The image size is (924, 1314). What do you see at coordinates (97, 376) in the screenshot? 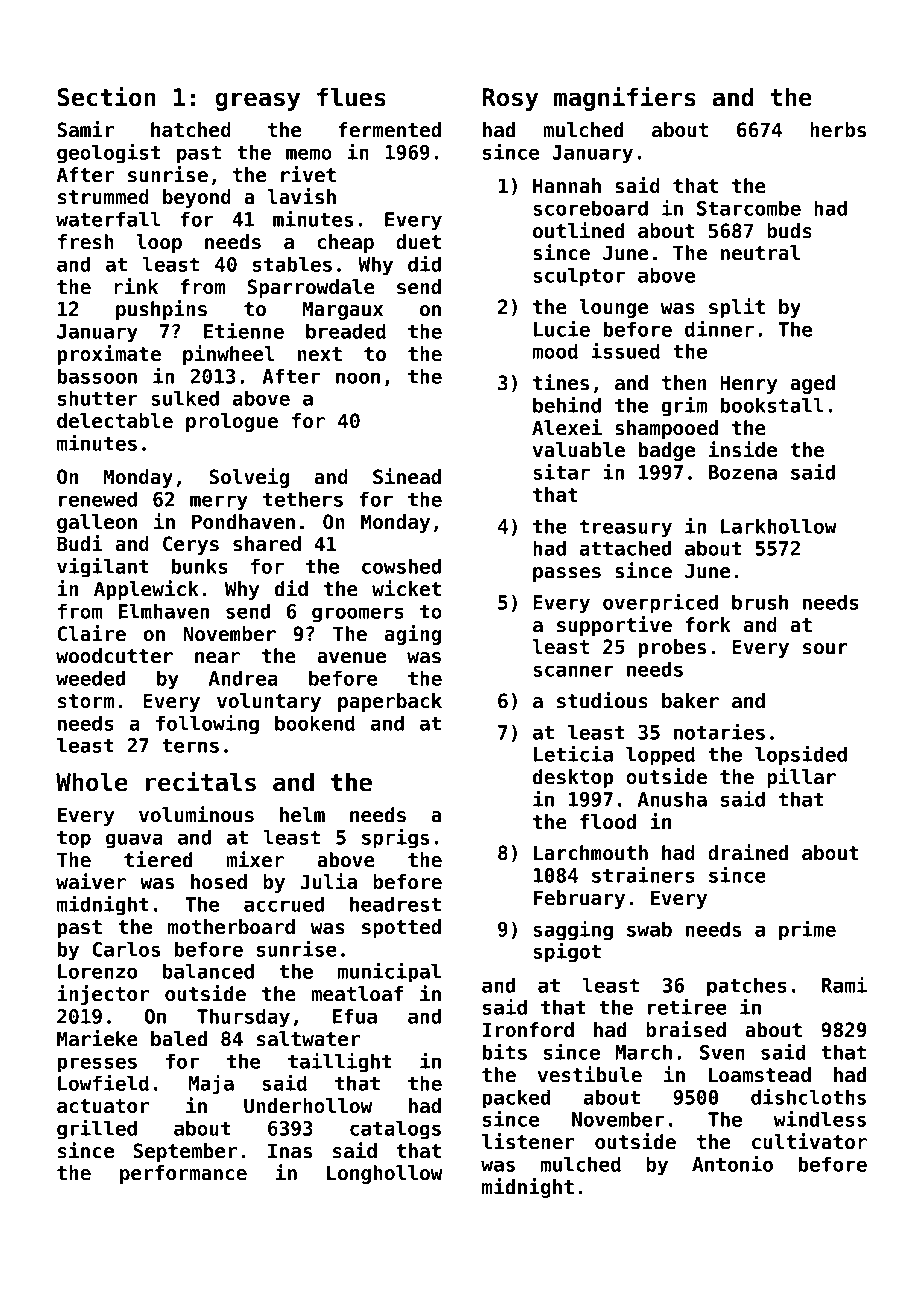
I see `bassoon` at bounding box center [97, 376].
